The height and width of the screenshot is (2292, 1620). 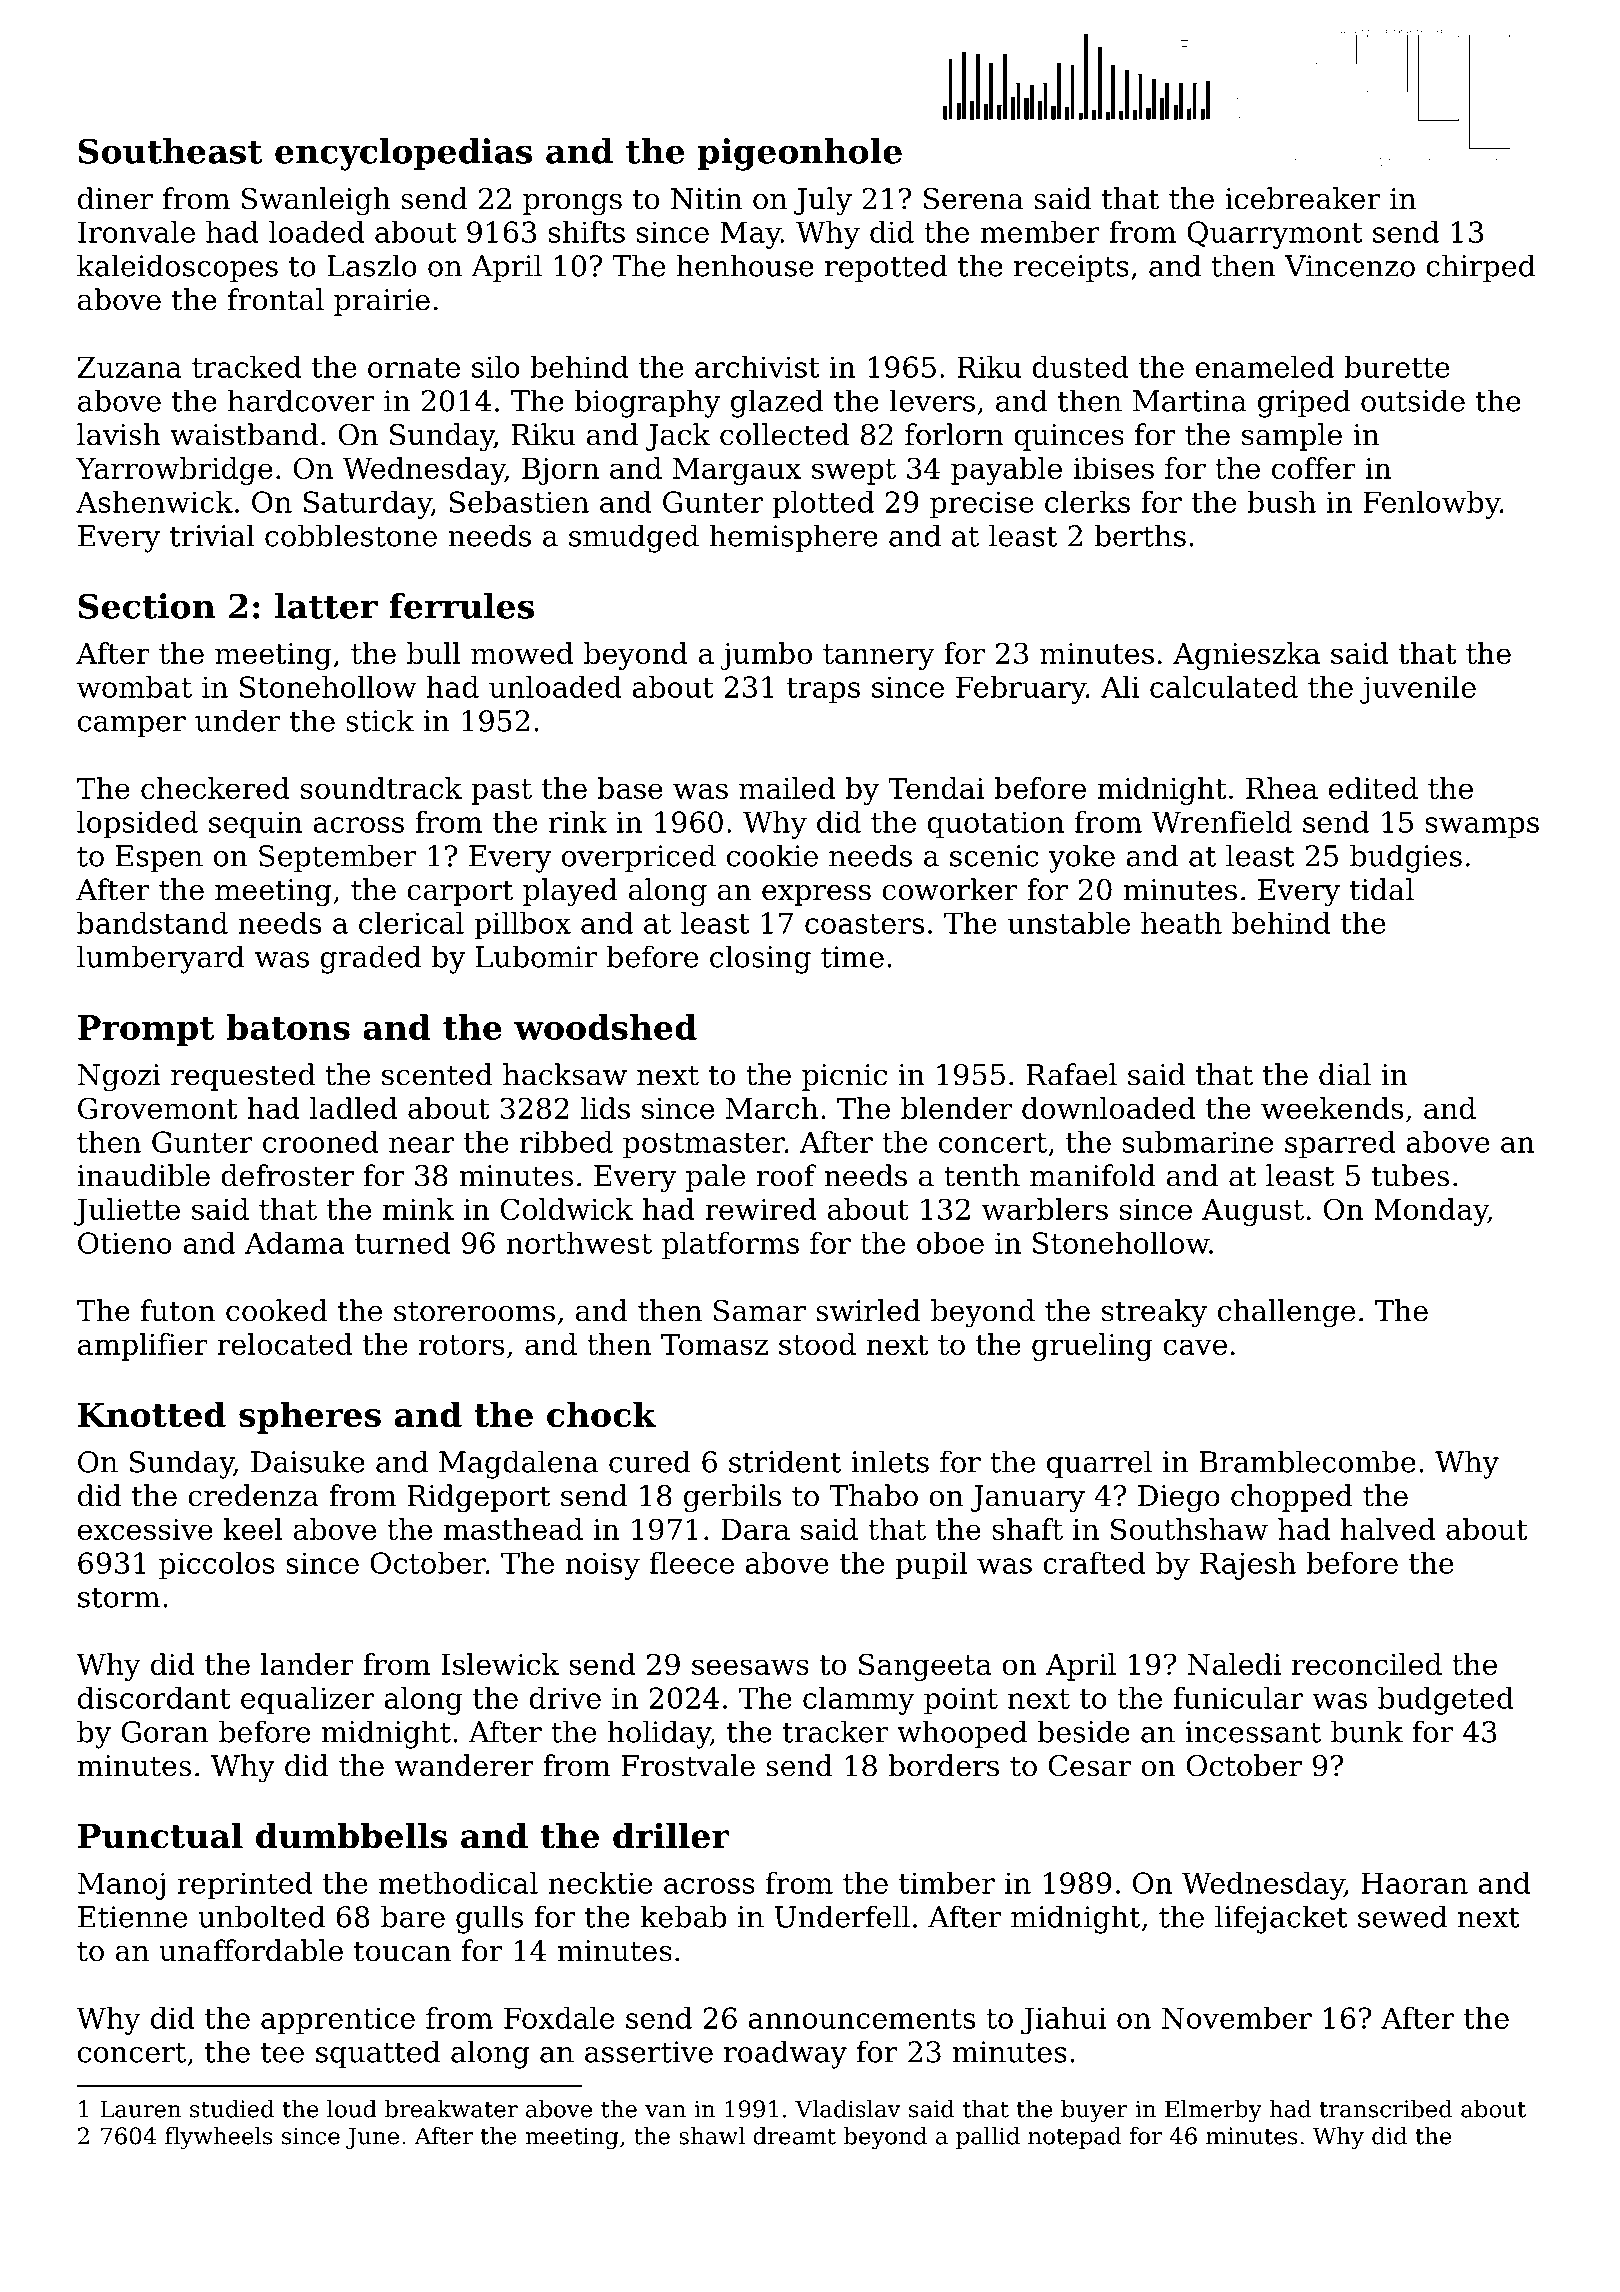 What do you see at coordinates (947, 1883) in the screenshot?
I see `timber` at bounding box center [947, 1883].
